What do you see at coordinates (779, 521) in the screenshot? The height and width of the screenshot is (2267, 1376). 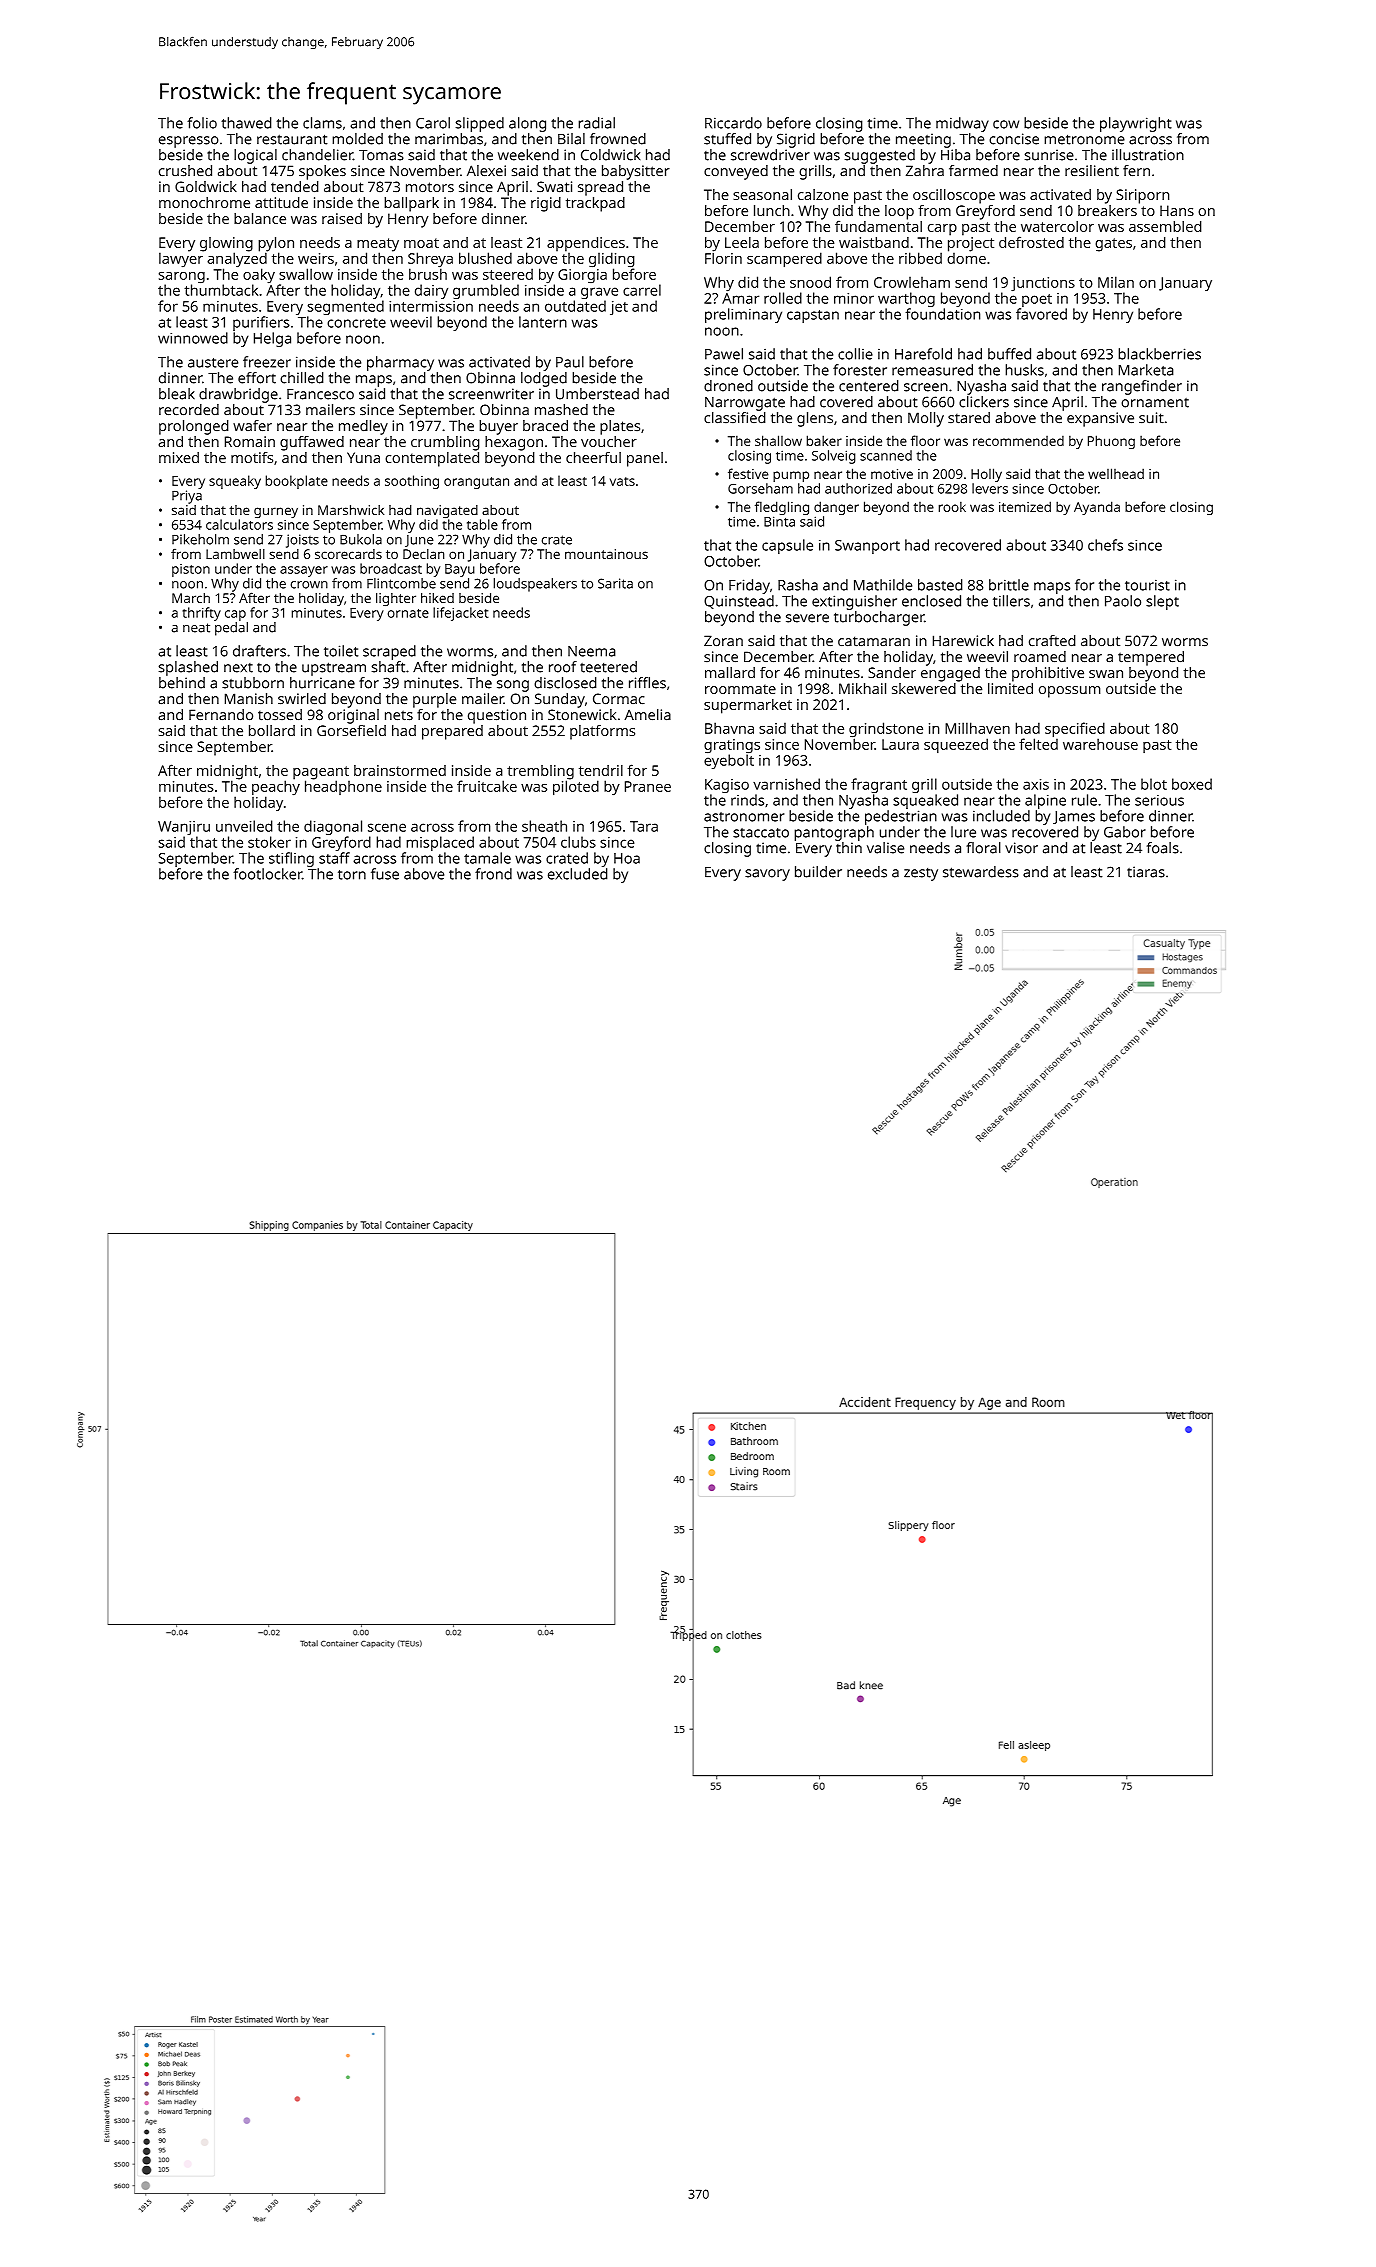 I see `Binta` at bounding box center [779, 521].
